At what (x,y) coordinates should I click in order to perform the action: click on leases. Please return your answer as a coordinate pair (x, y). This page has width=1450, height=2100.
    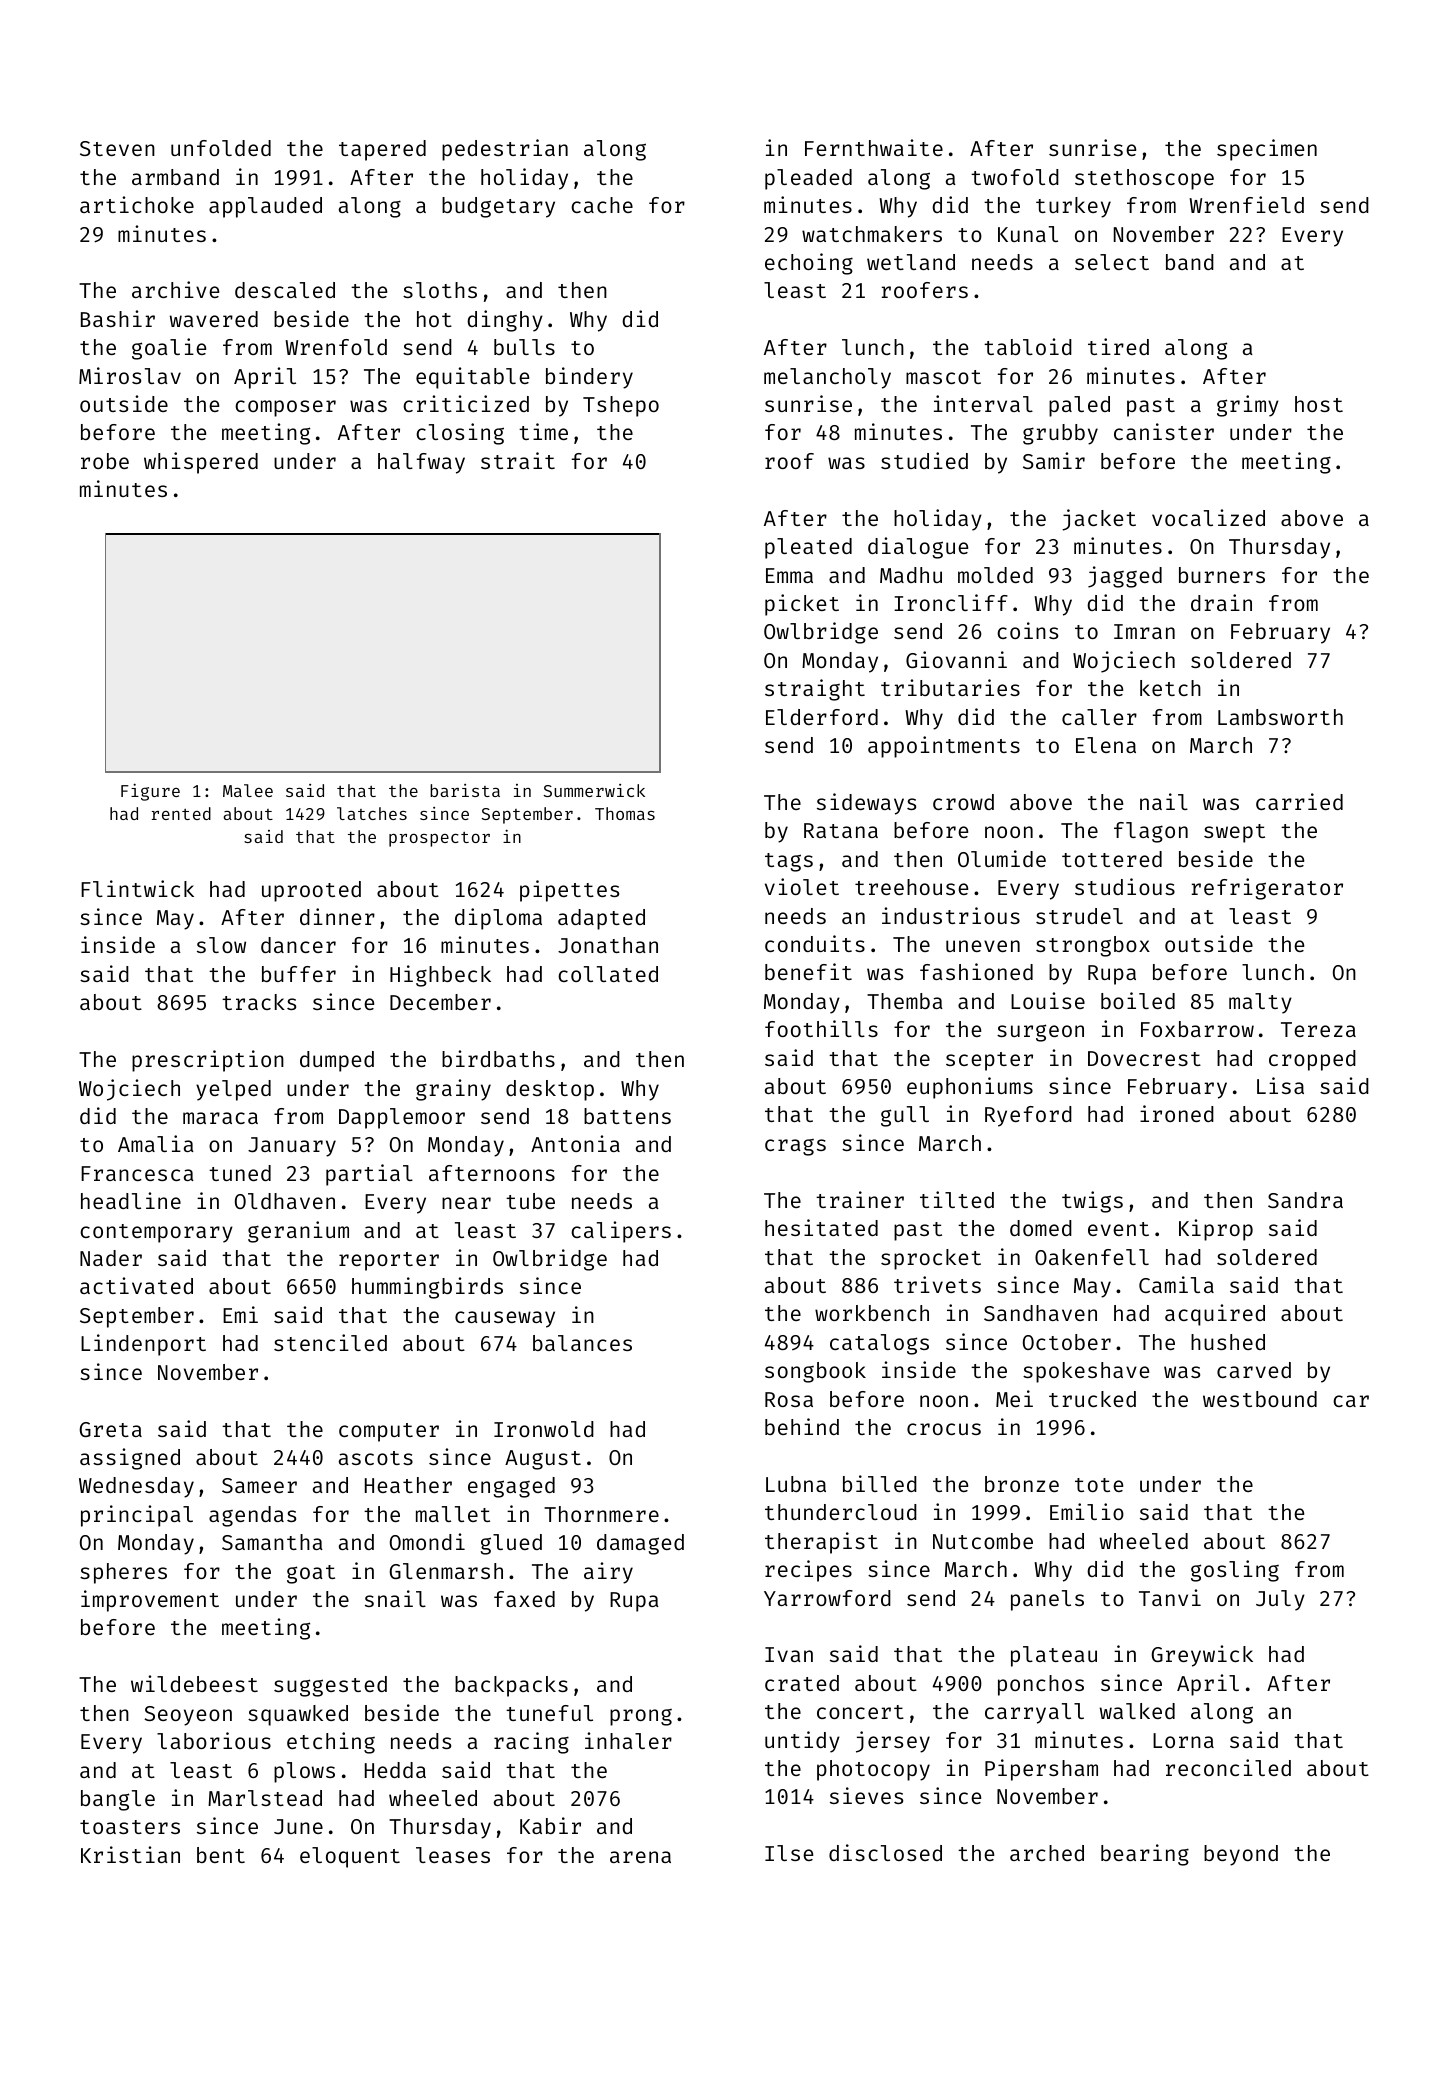
    Looking at the image, I should click on (453, 1855).
